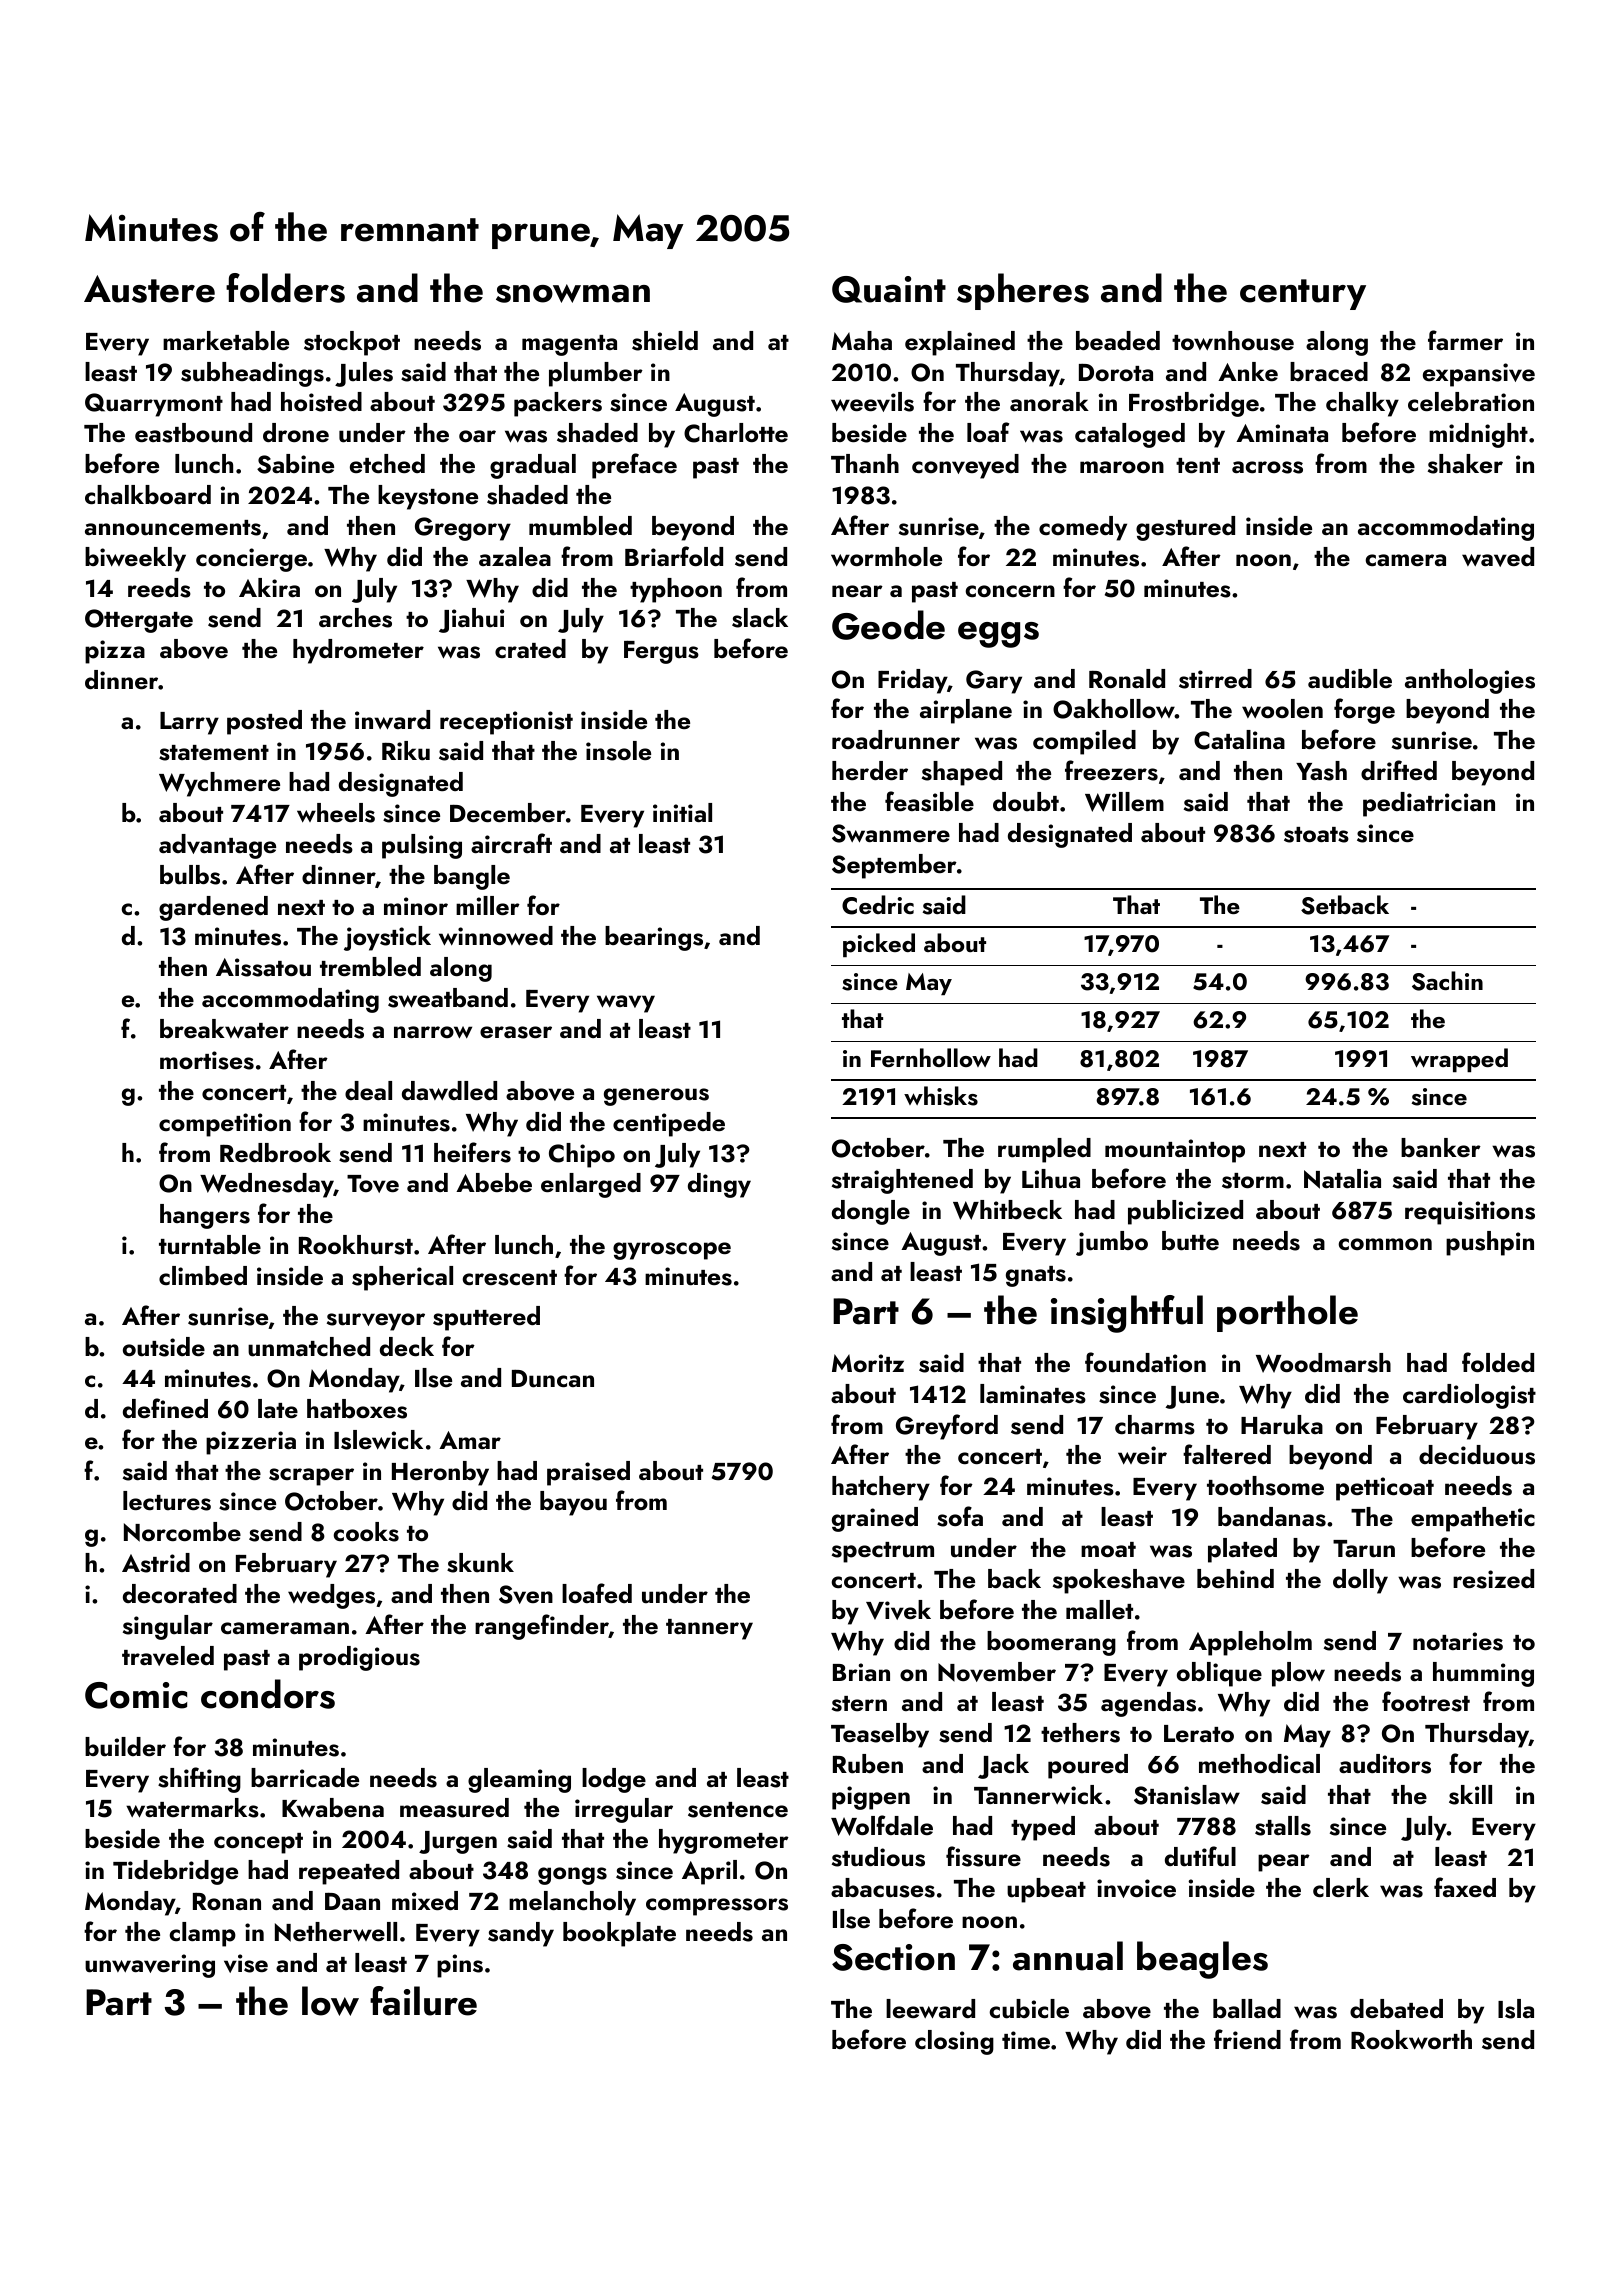  I want to click on eastbound, so click(193, 433).
